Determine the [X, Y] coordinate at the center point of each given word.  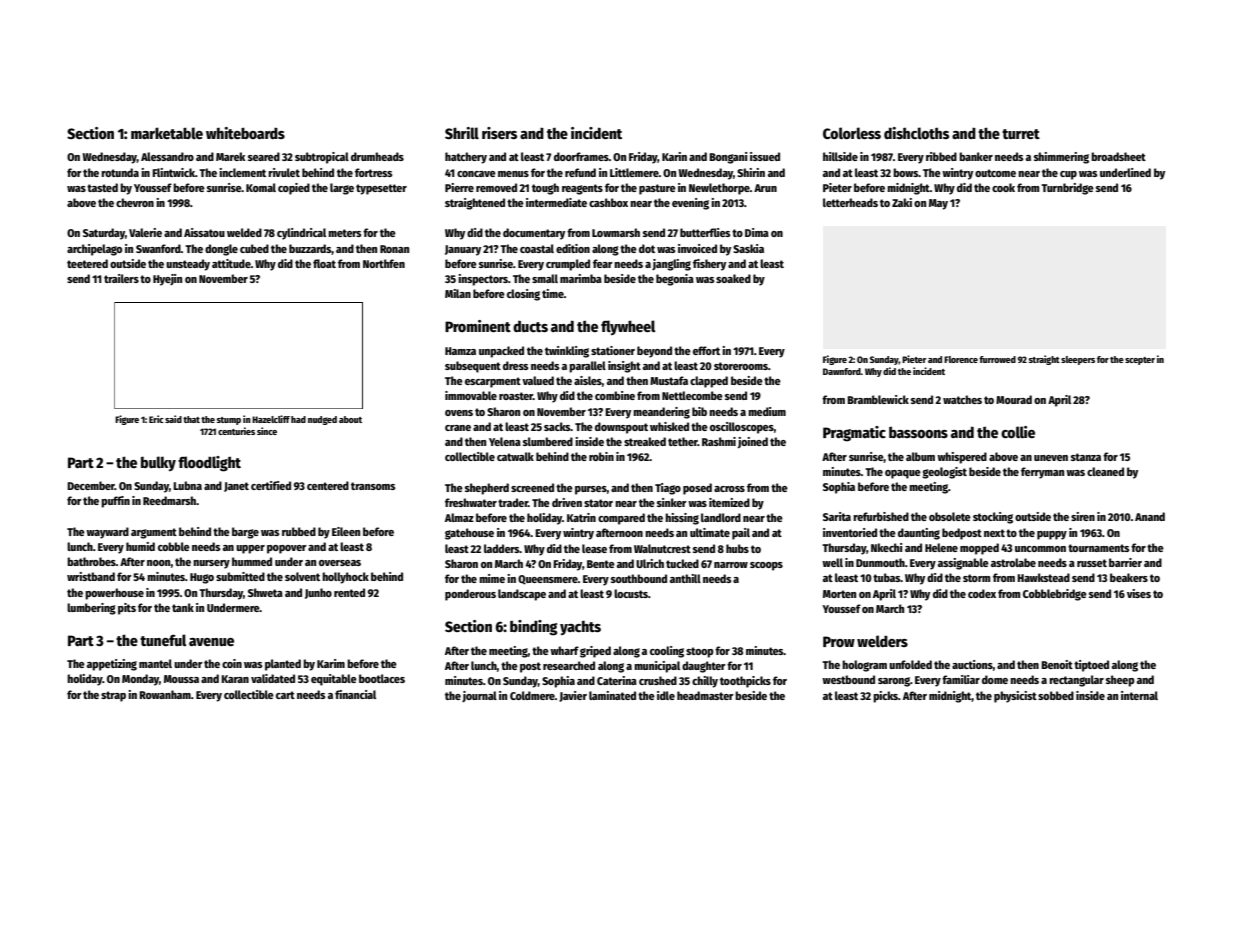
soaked [733, 278]
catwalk [515, 456]
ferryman [1042, 473]
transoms [373, 486]
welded [244, 232]
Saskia [748, 248]
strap [113, 696]
